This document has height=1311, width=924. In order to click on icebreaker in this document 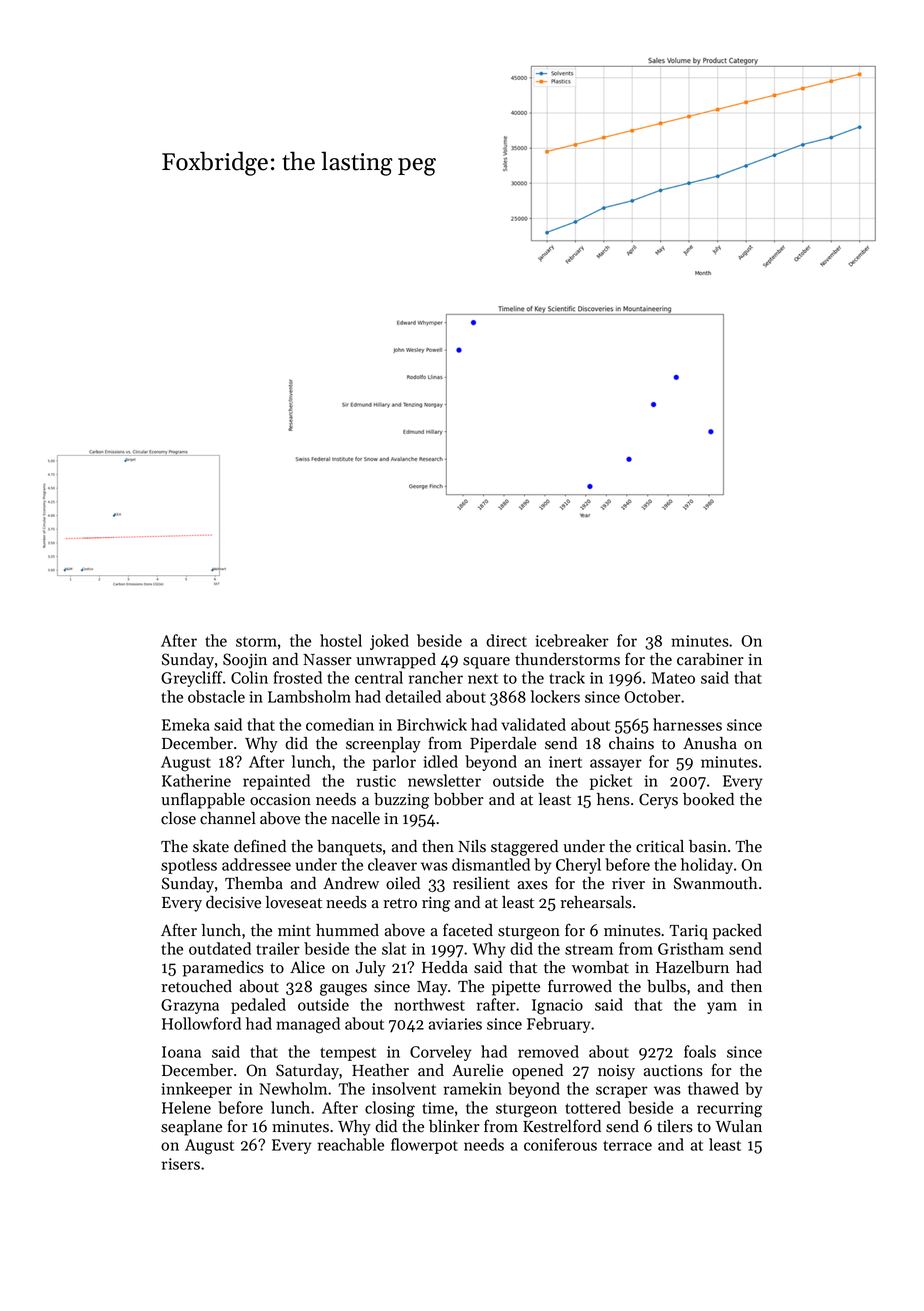, I will do `click(572, 640)`.
